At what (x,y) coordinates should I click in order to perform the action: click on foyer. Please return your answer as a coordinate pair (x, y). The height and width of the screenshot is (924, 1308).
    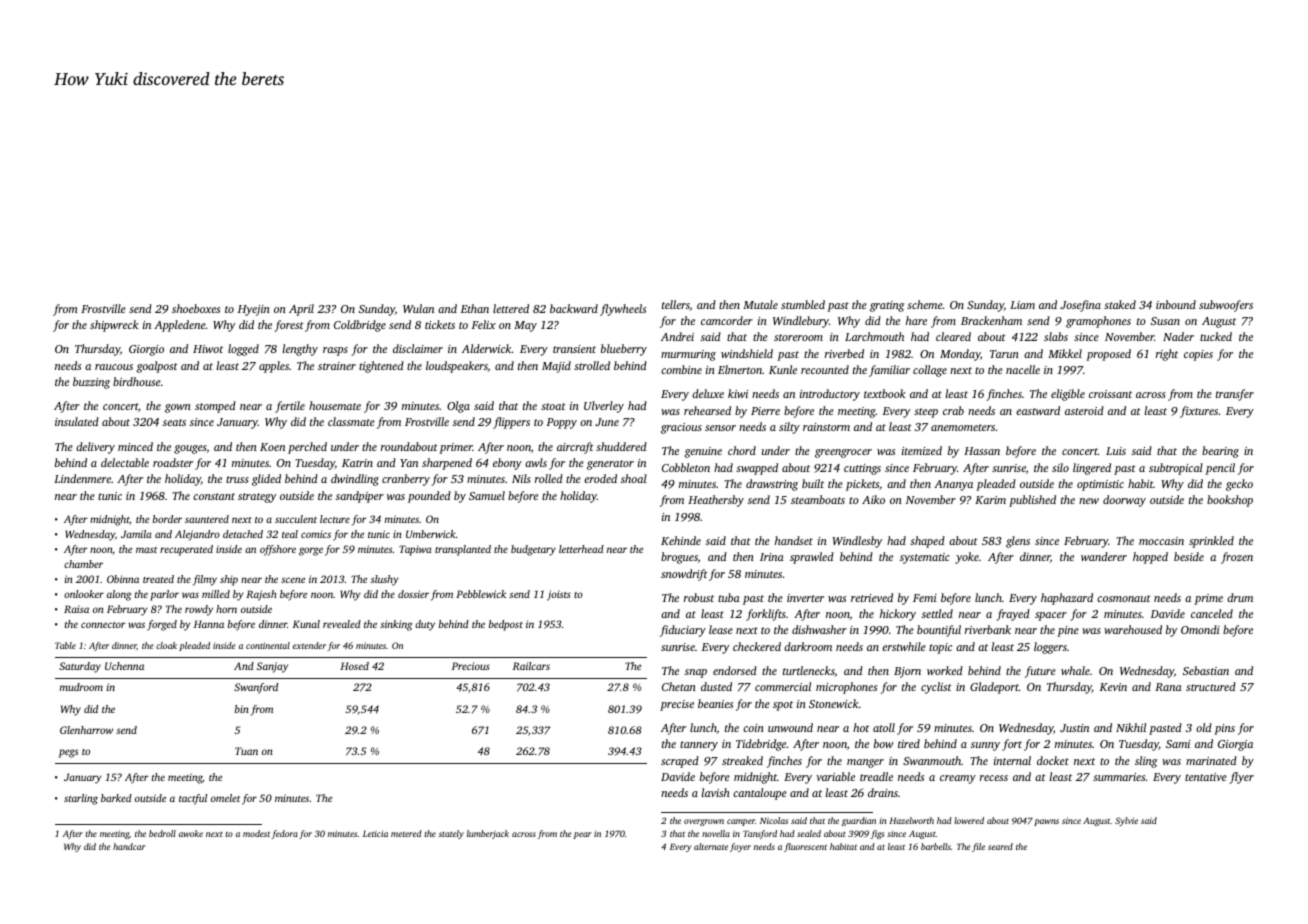
    Looking at the image, I should click on (740, 847).
